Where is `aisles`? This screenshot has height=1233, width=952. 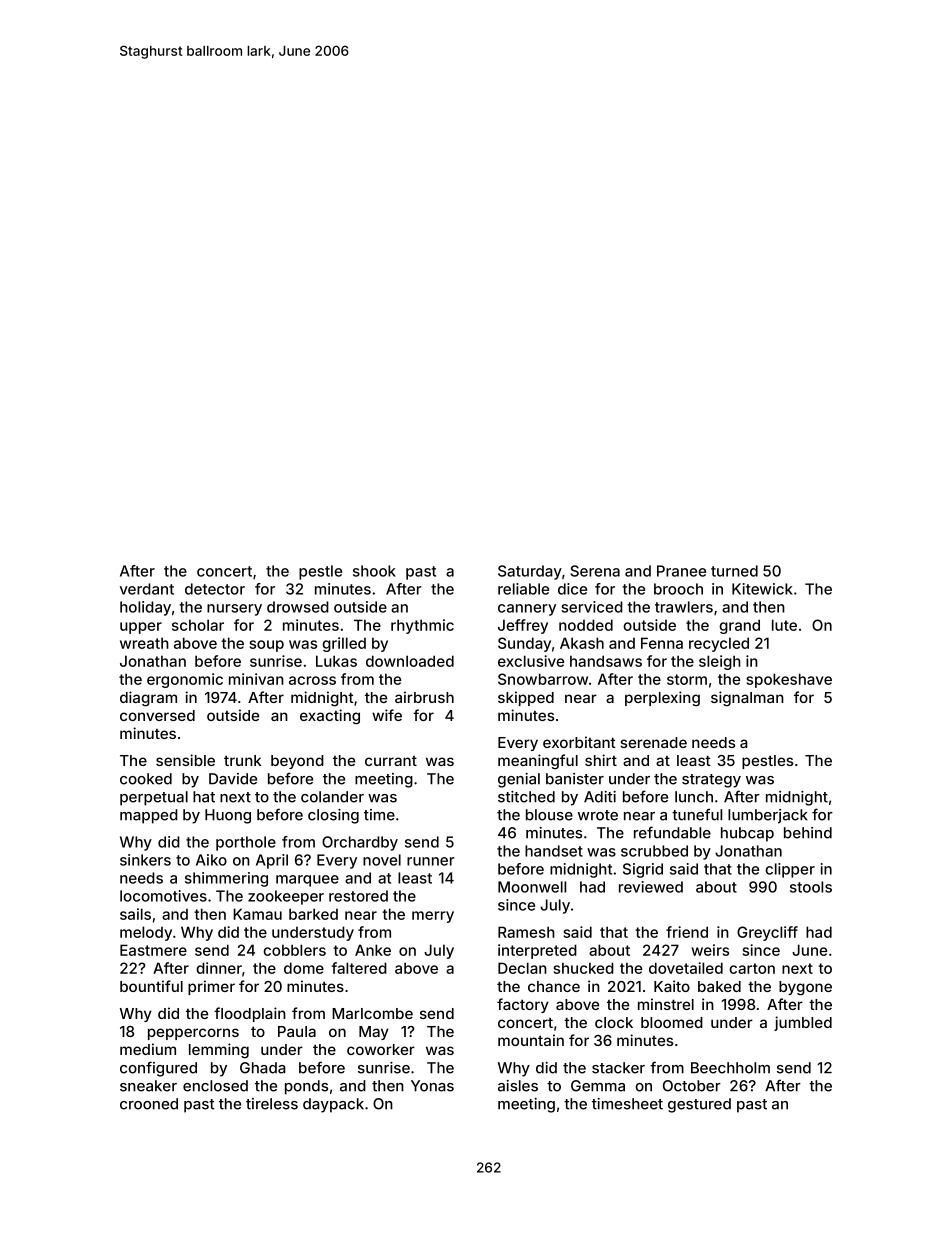
aisles is located at coordinates (518, 1086).
